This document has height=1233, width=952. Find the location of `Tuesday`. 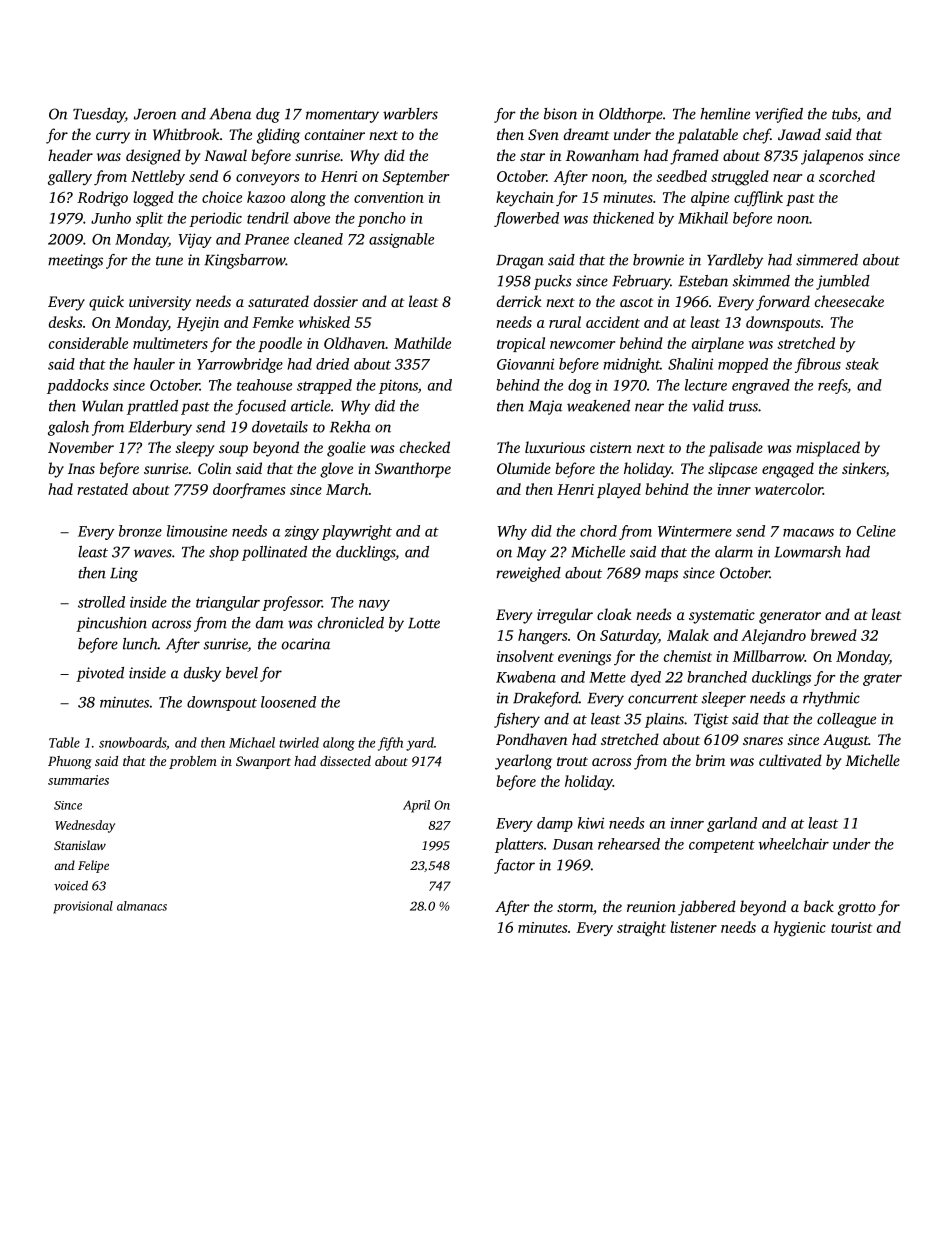

Tuesday is located at coordinates (99, 115).
